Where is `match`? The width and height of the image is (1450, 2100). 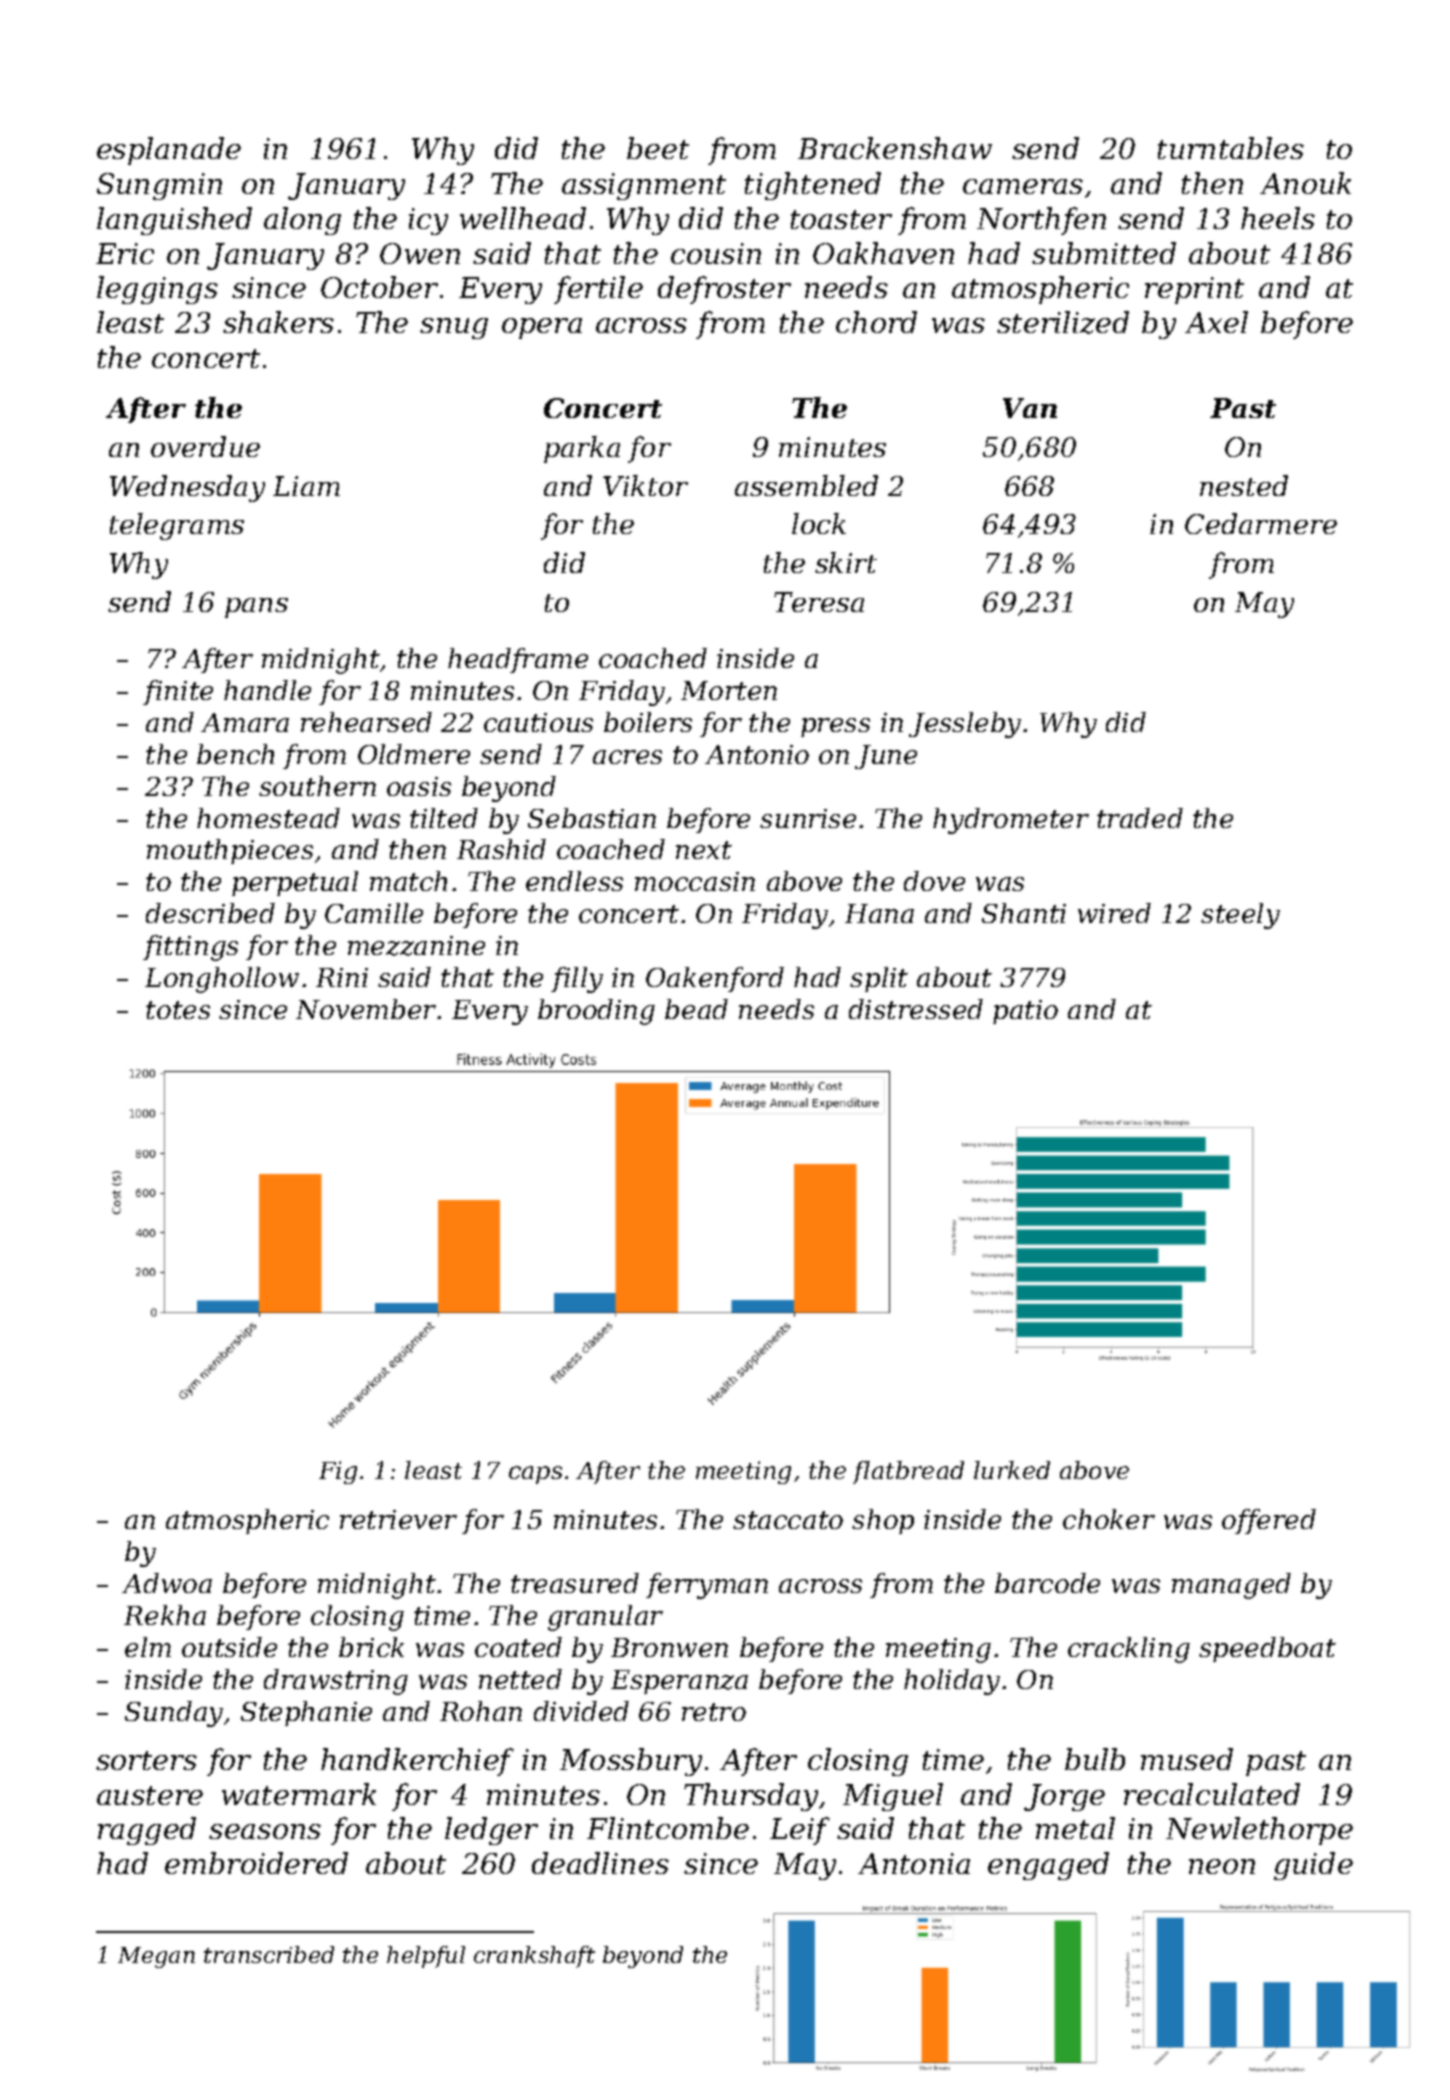
match is located at coordinates (408, 881).
